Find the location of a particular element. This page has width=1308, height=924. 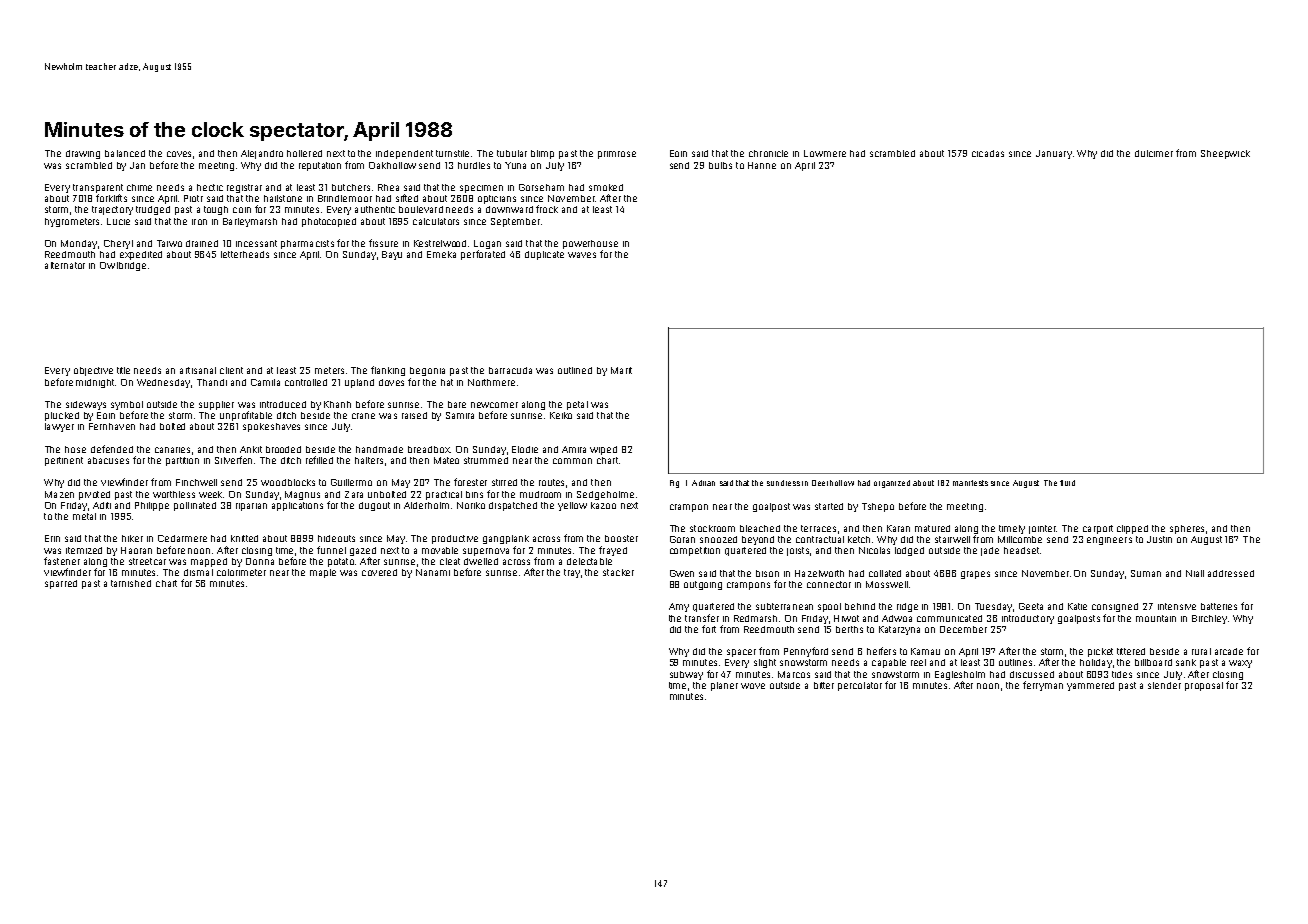

introductory is located at coordinates (1028, 619).
